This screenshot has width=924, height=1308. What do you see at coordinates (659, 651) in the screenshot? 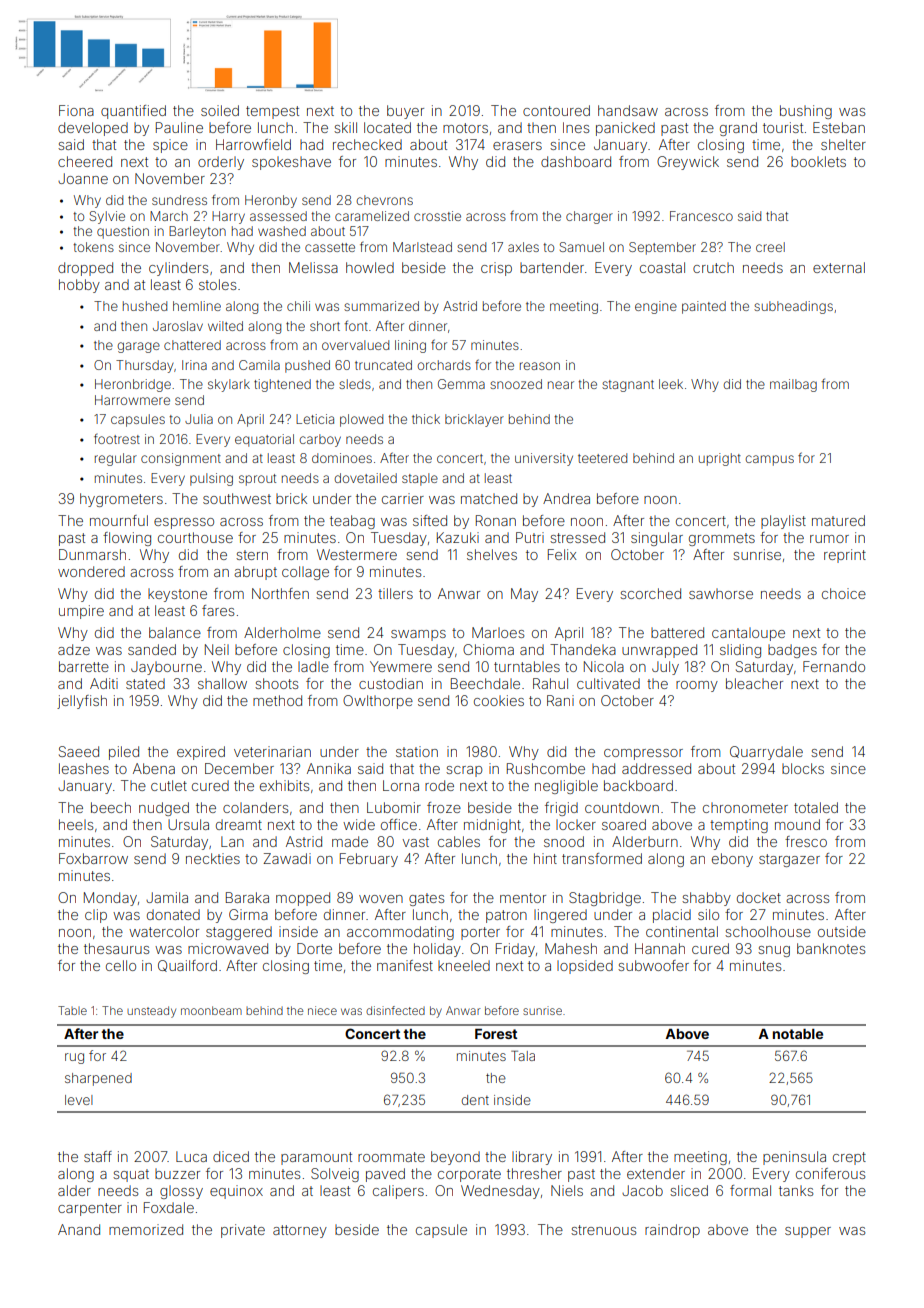
I see `unwrapped` at bounding box center [659, 651].
